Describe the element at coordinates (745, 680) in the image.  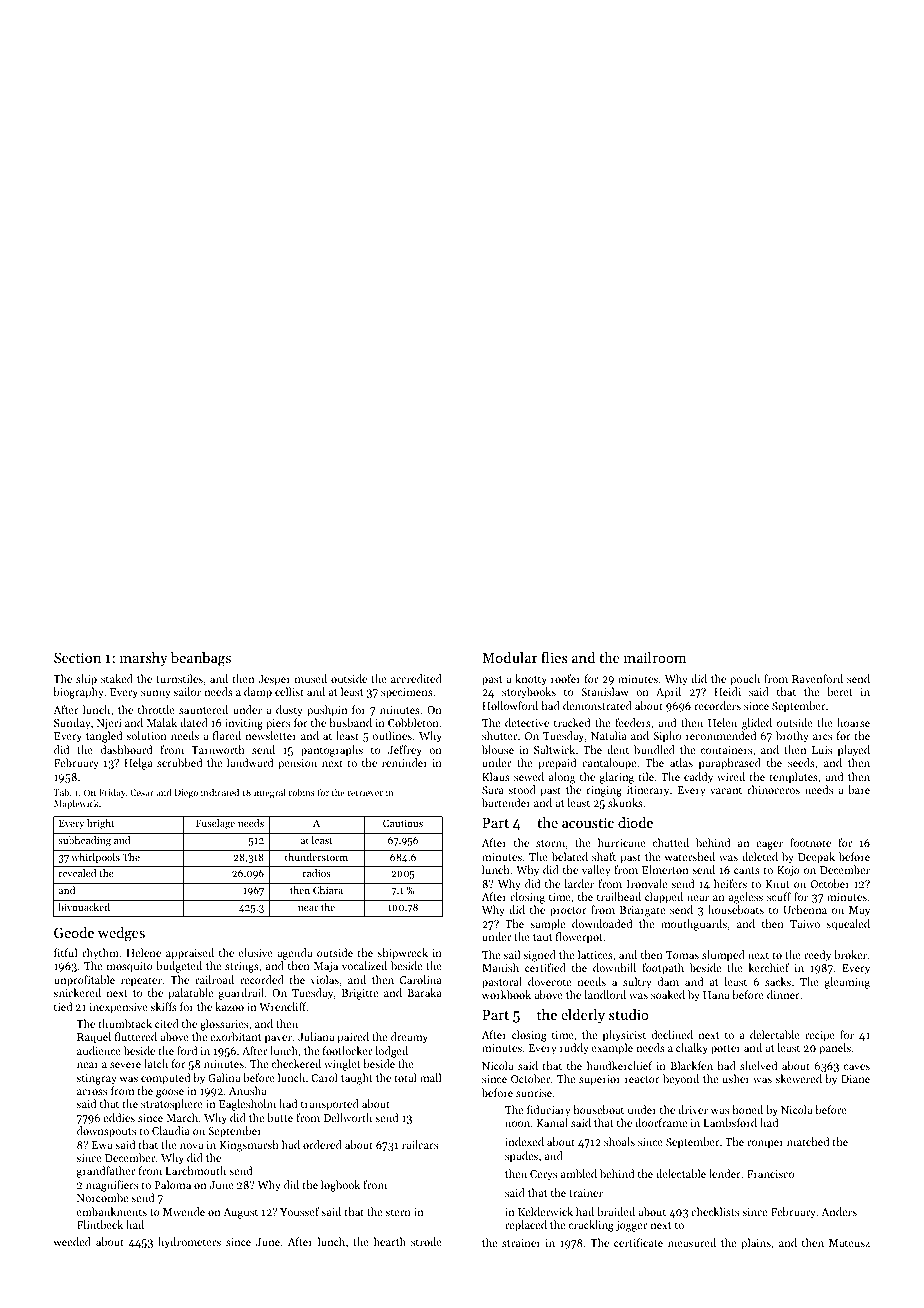
I see `pouch` at that location.
